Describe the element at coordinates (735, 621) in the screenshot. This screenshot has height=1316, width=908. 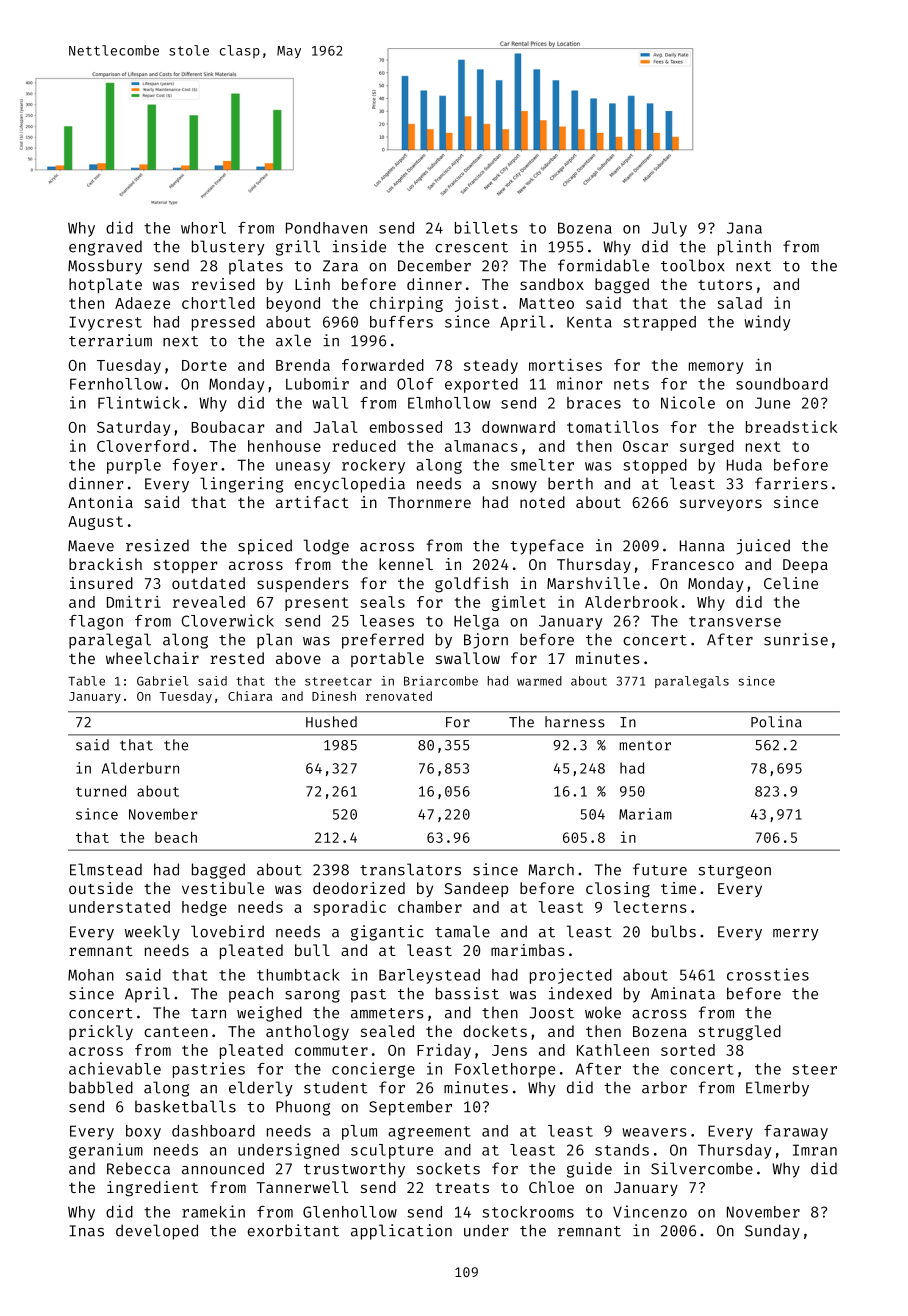
I see `transverse` at that location.
